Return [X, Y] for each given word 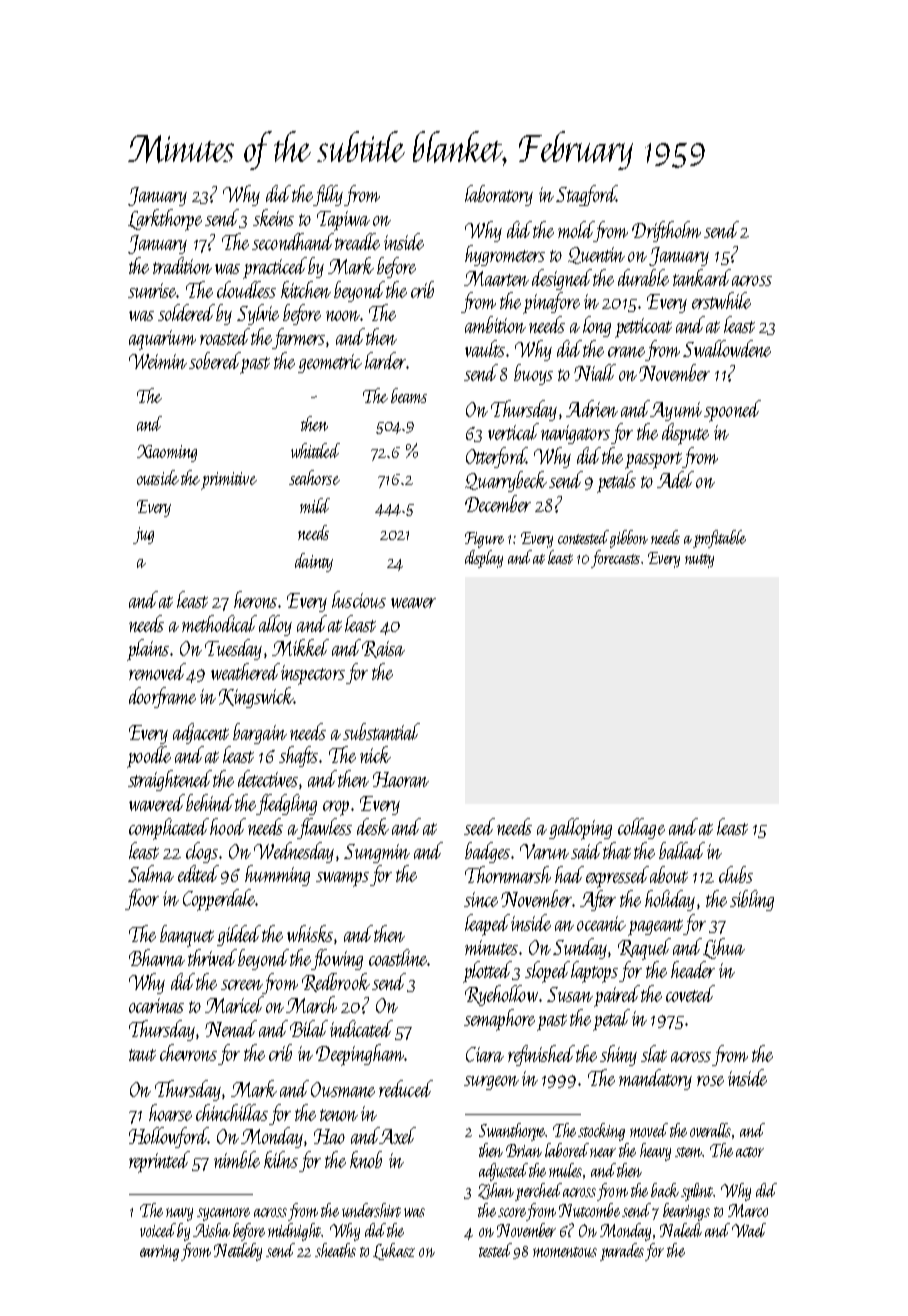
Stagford [586, 195]
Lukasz [394, 1251]
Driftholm [666, 231]
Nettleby [238, 1252]
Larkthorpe [165, 220]
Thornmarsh [508, 874]
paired [617, 996]
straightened [170, 780]
